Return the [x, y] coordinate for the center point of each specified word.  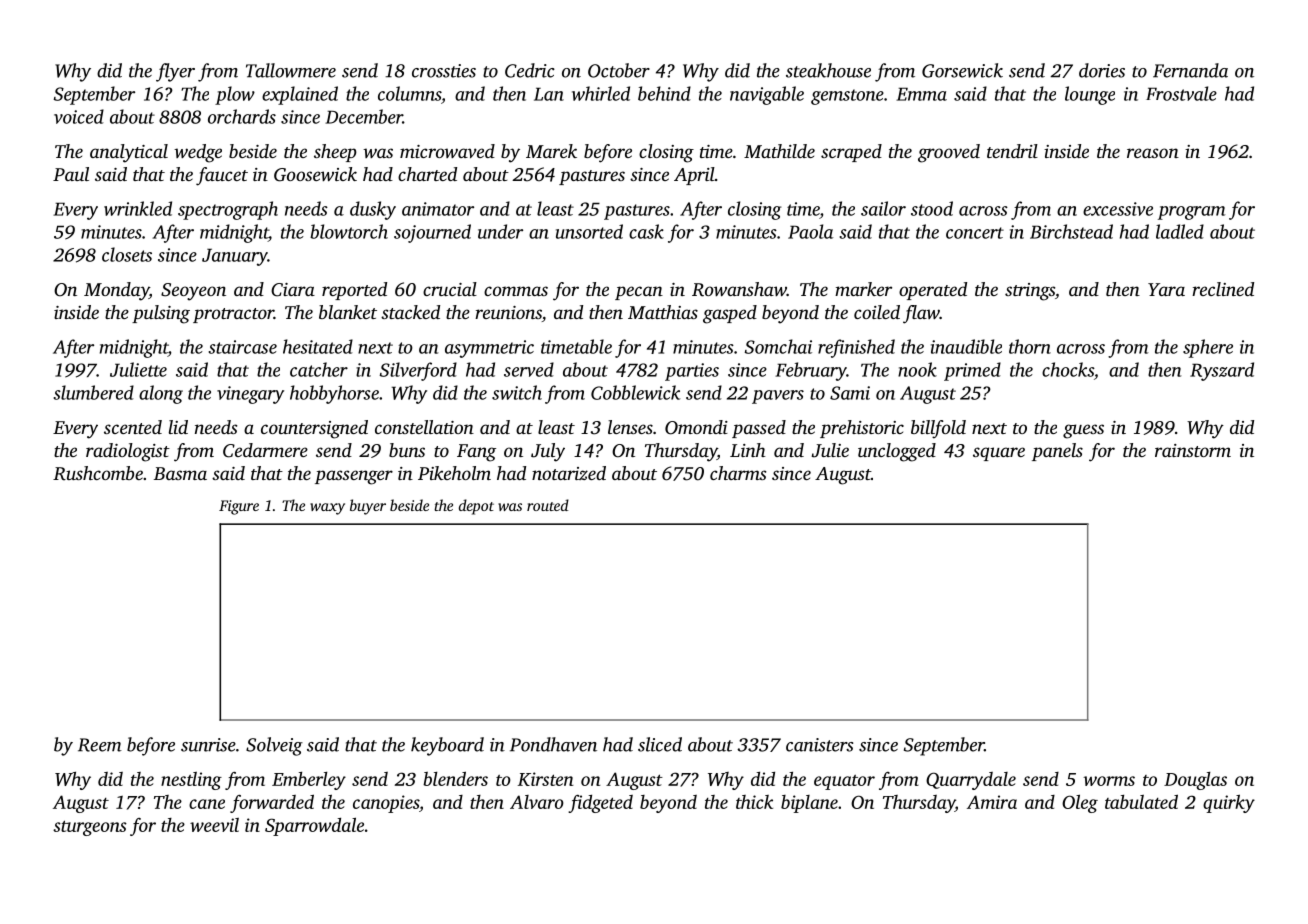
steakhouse [828, 70]
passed [759, 429]
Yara [1166, 289]
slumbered [94, 392]
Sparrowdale [314, 827]
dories [1102, 70]
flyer [175, 72]
